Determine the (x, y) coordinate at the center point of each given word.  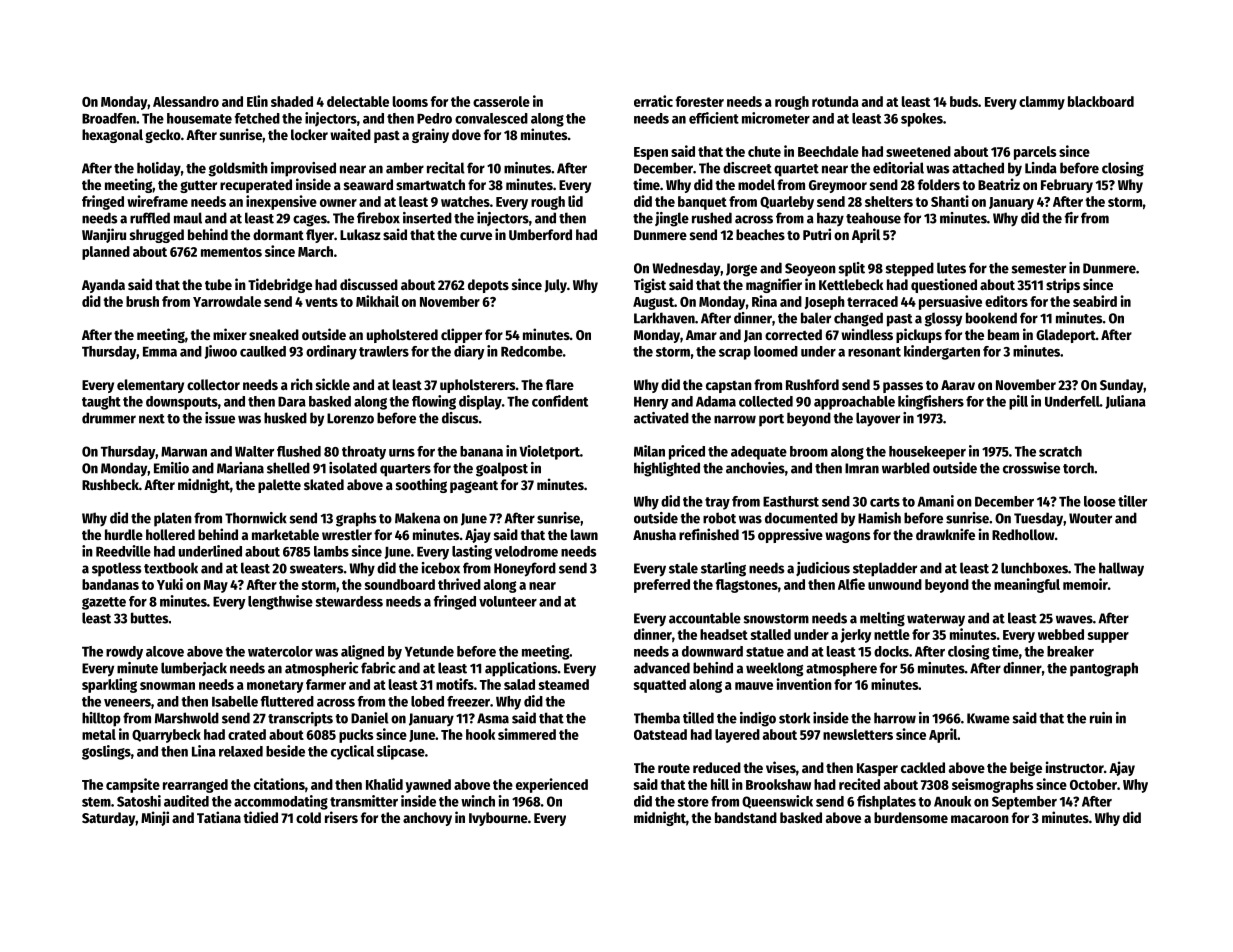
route (674, 768)
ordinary (331, 352)
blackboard (1101, 101)
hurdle (124, 534)
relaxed (241, 751)
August (653, 303)
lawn (584, 534)
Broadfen (109, 118)
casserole (501, 101)
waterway (936, 620)
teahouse (873, 218)
